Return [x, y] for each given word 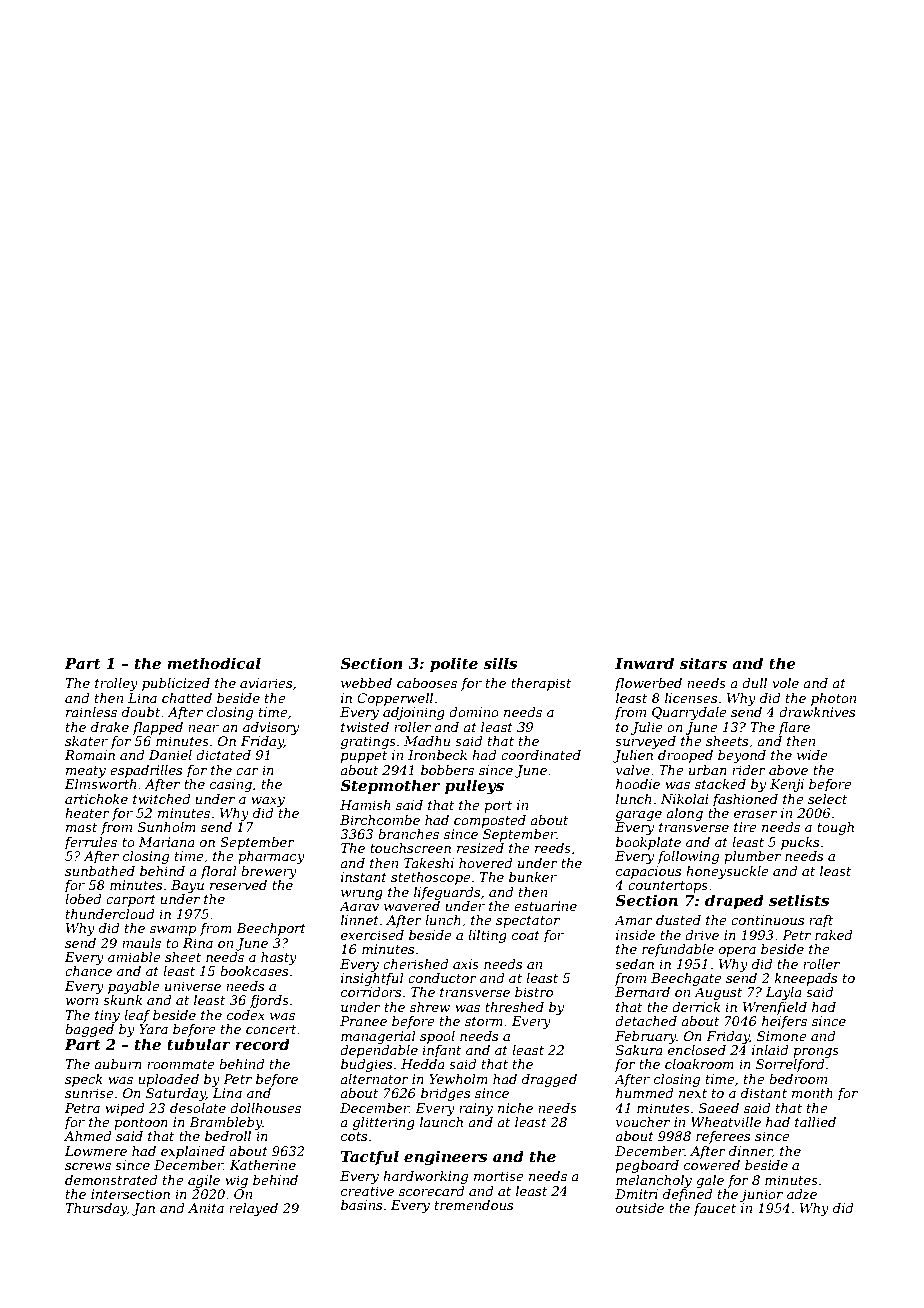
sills [500, 663]
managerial [378, 1037]
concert [271, 1029]
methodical [214, 663]
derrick [696, 1007]
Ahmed [88, 1136]
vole [785, 683]
